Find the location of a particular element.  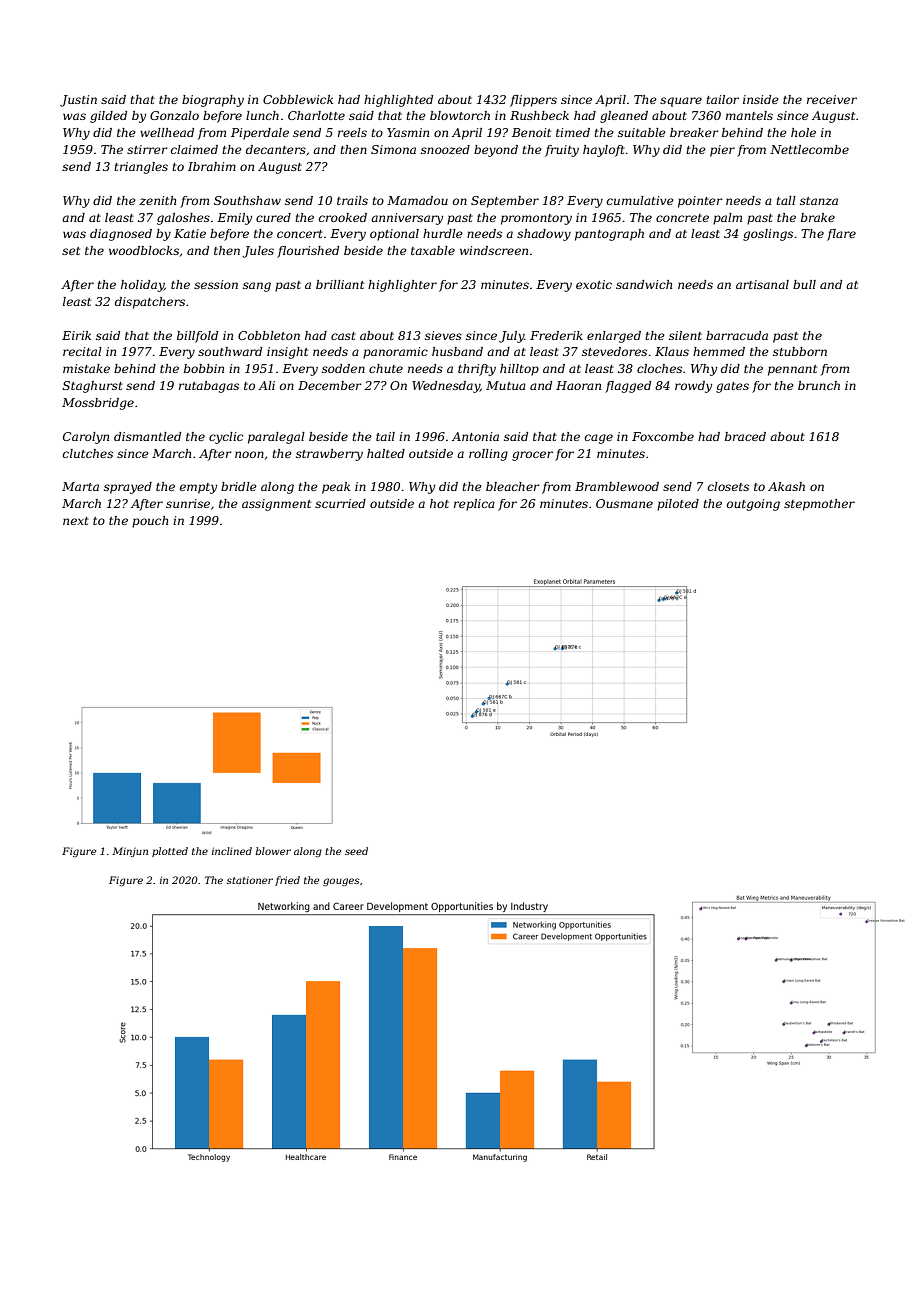

Ali is located at coordinates (266, 385).
